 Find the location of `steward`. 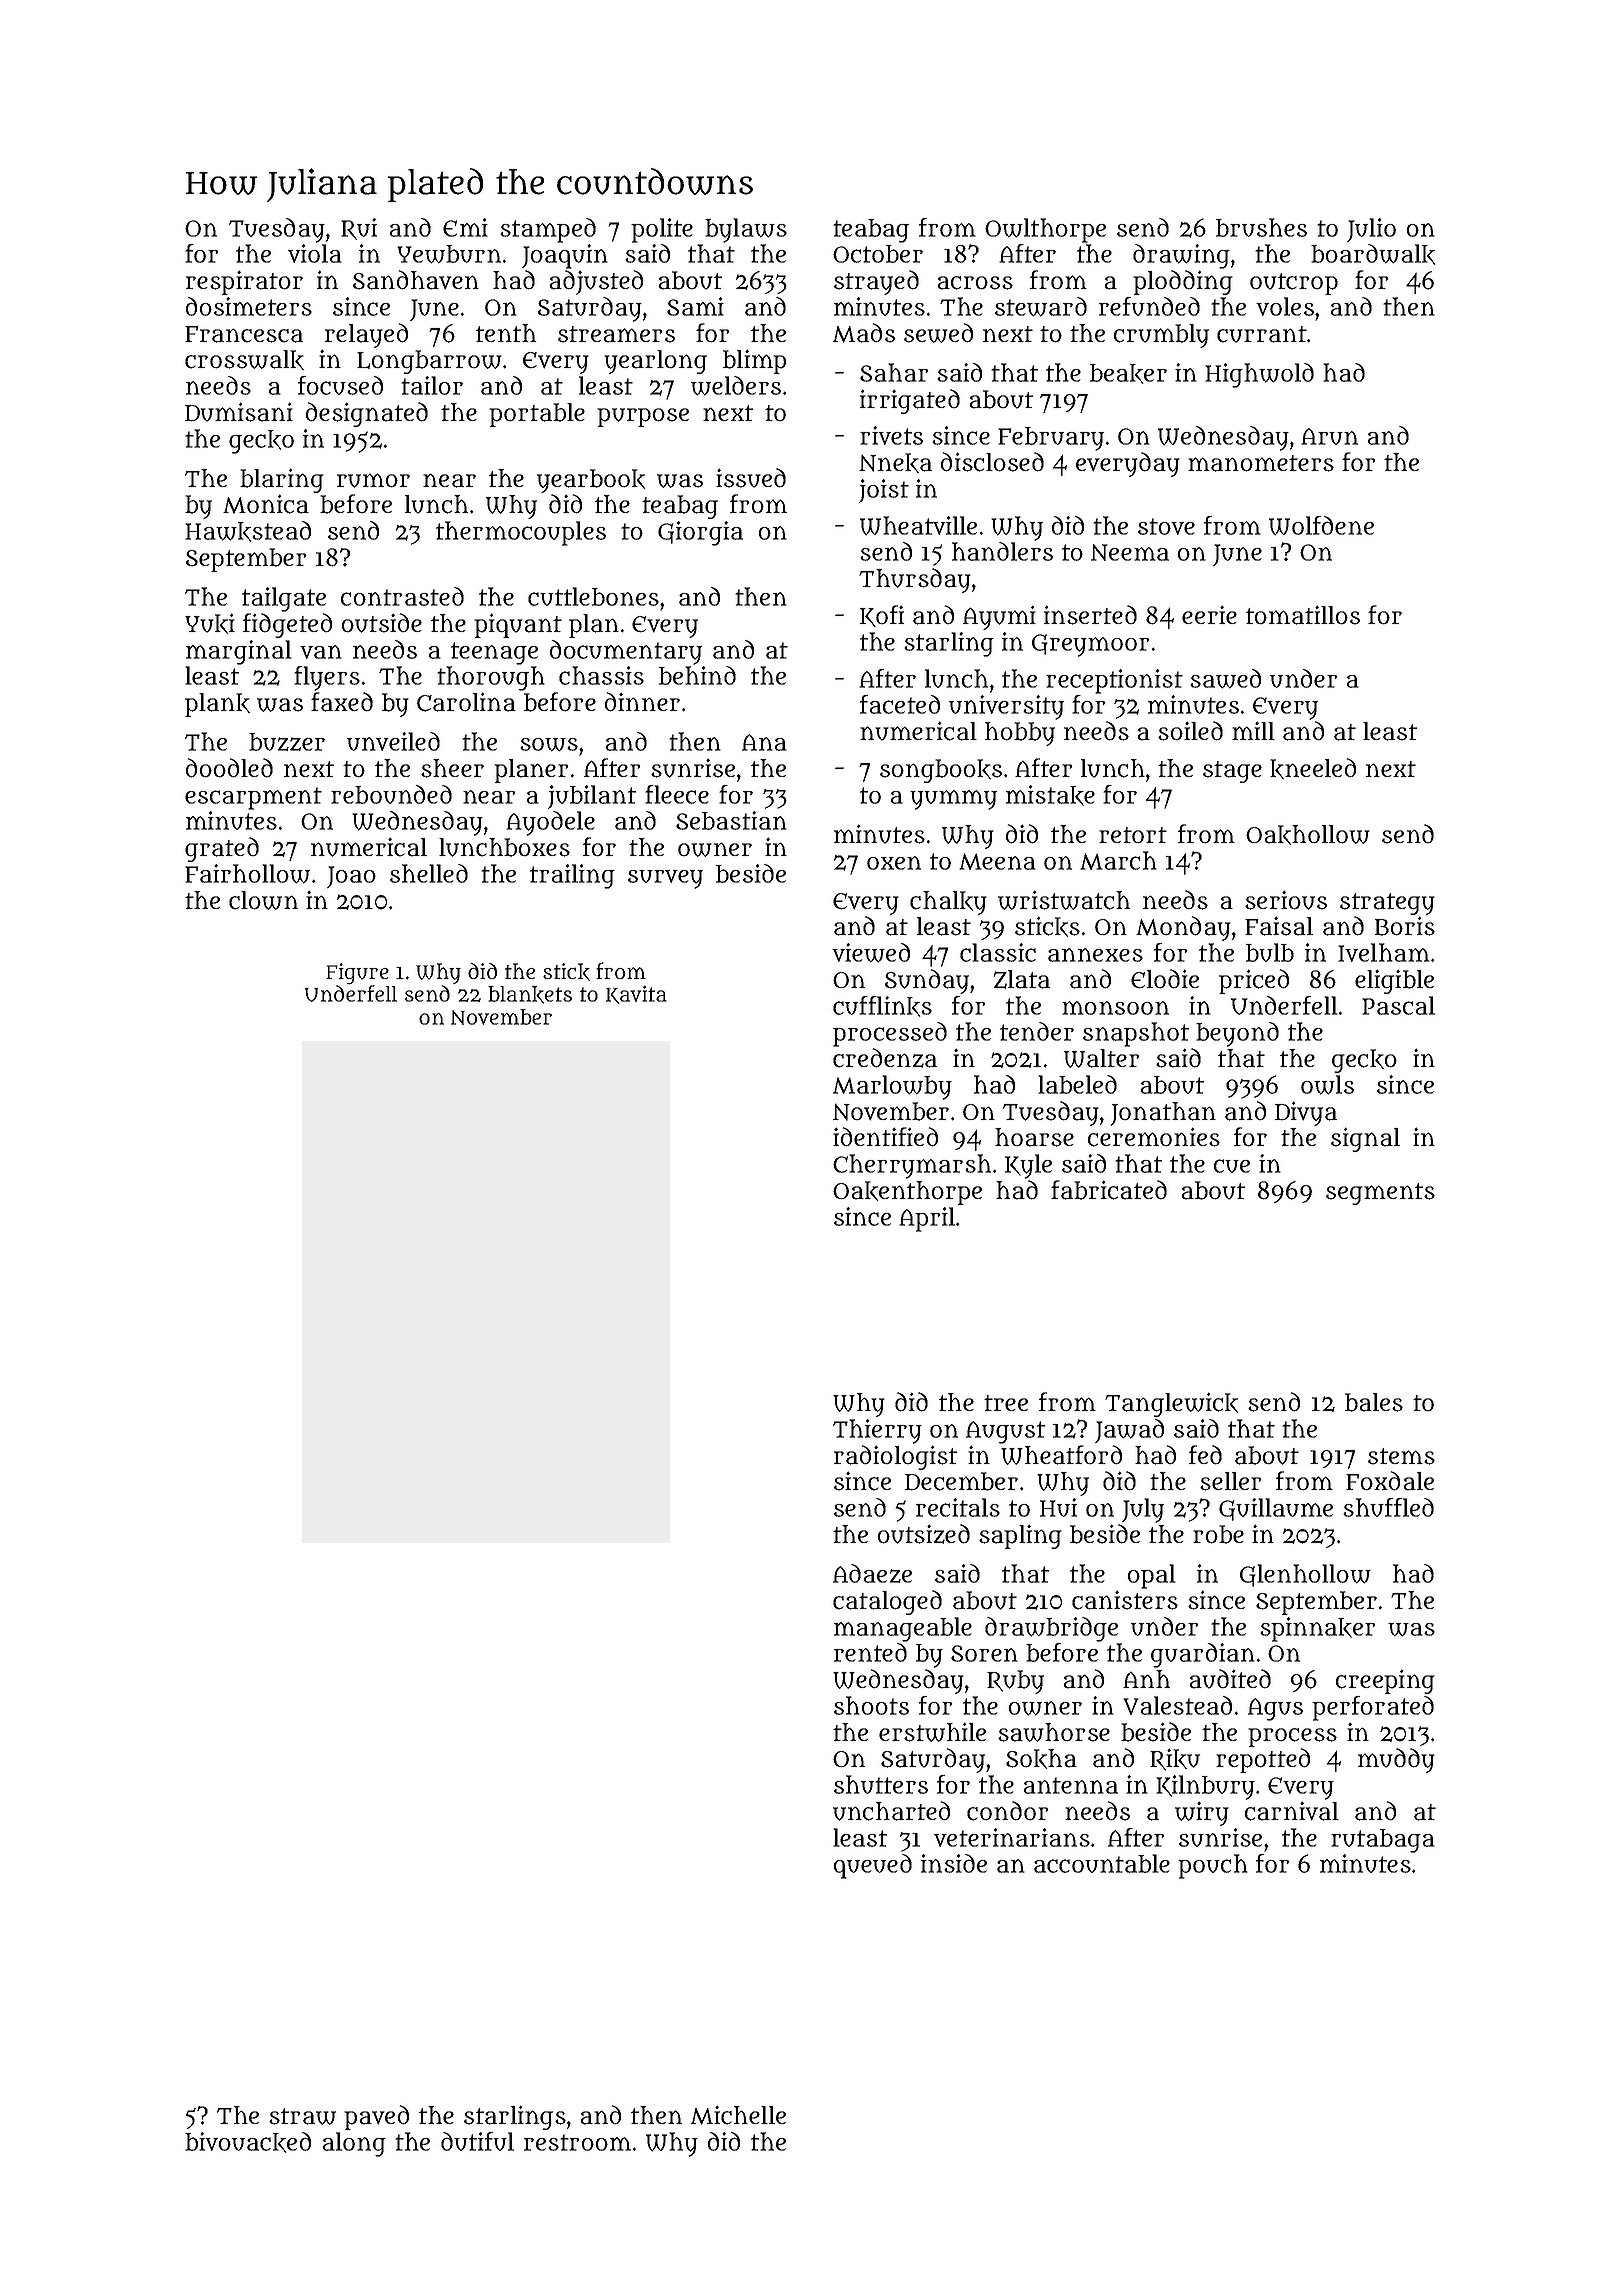

steward is located at coordinates (1041, 307).
